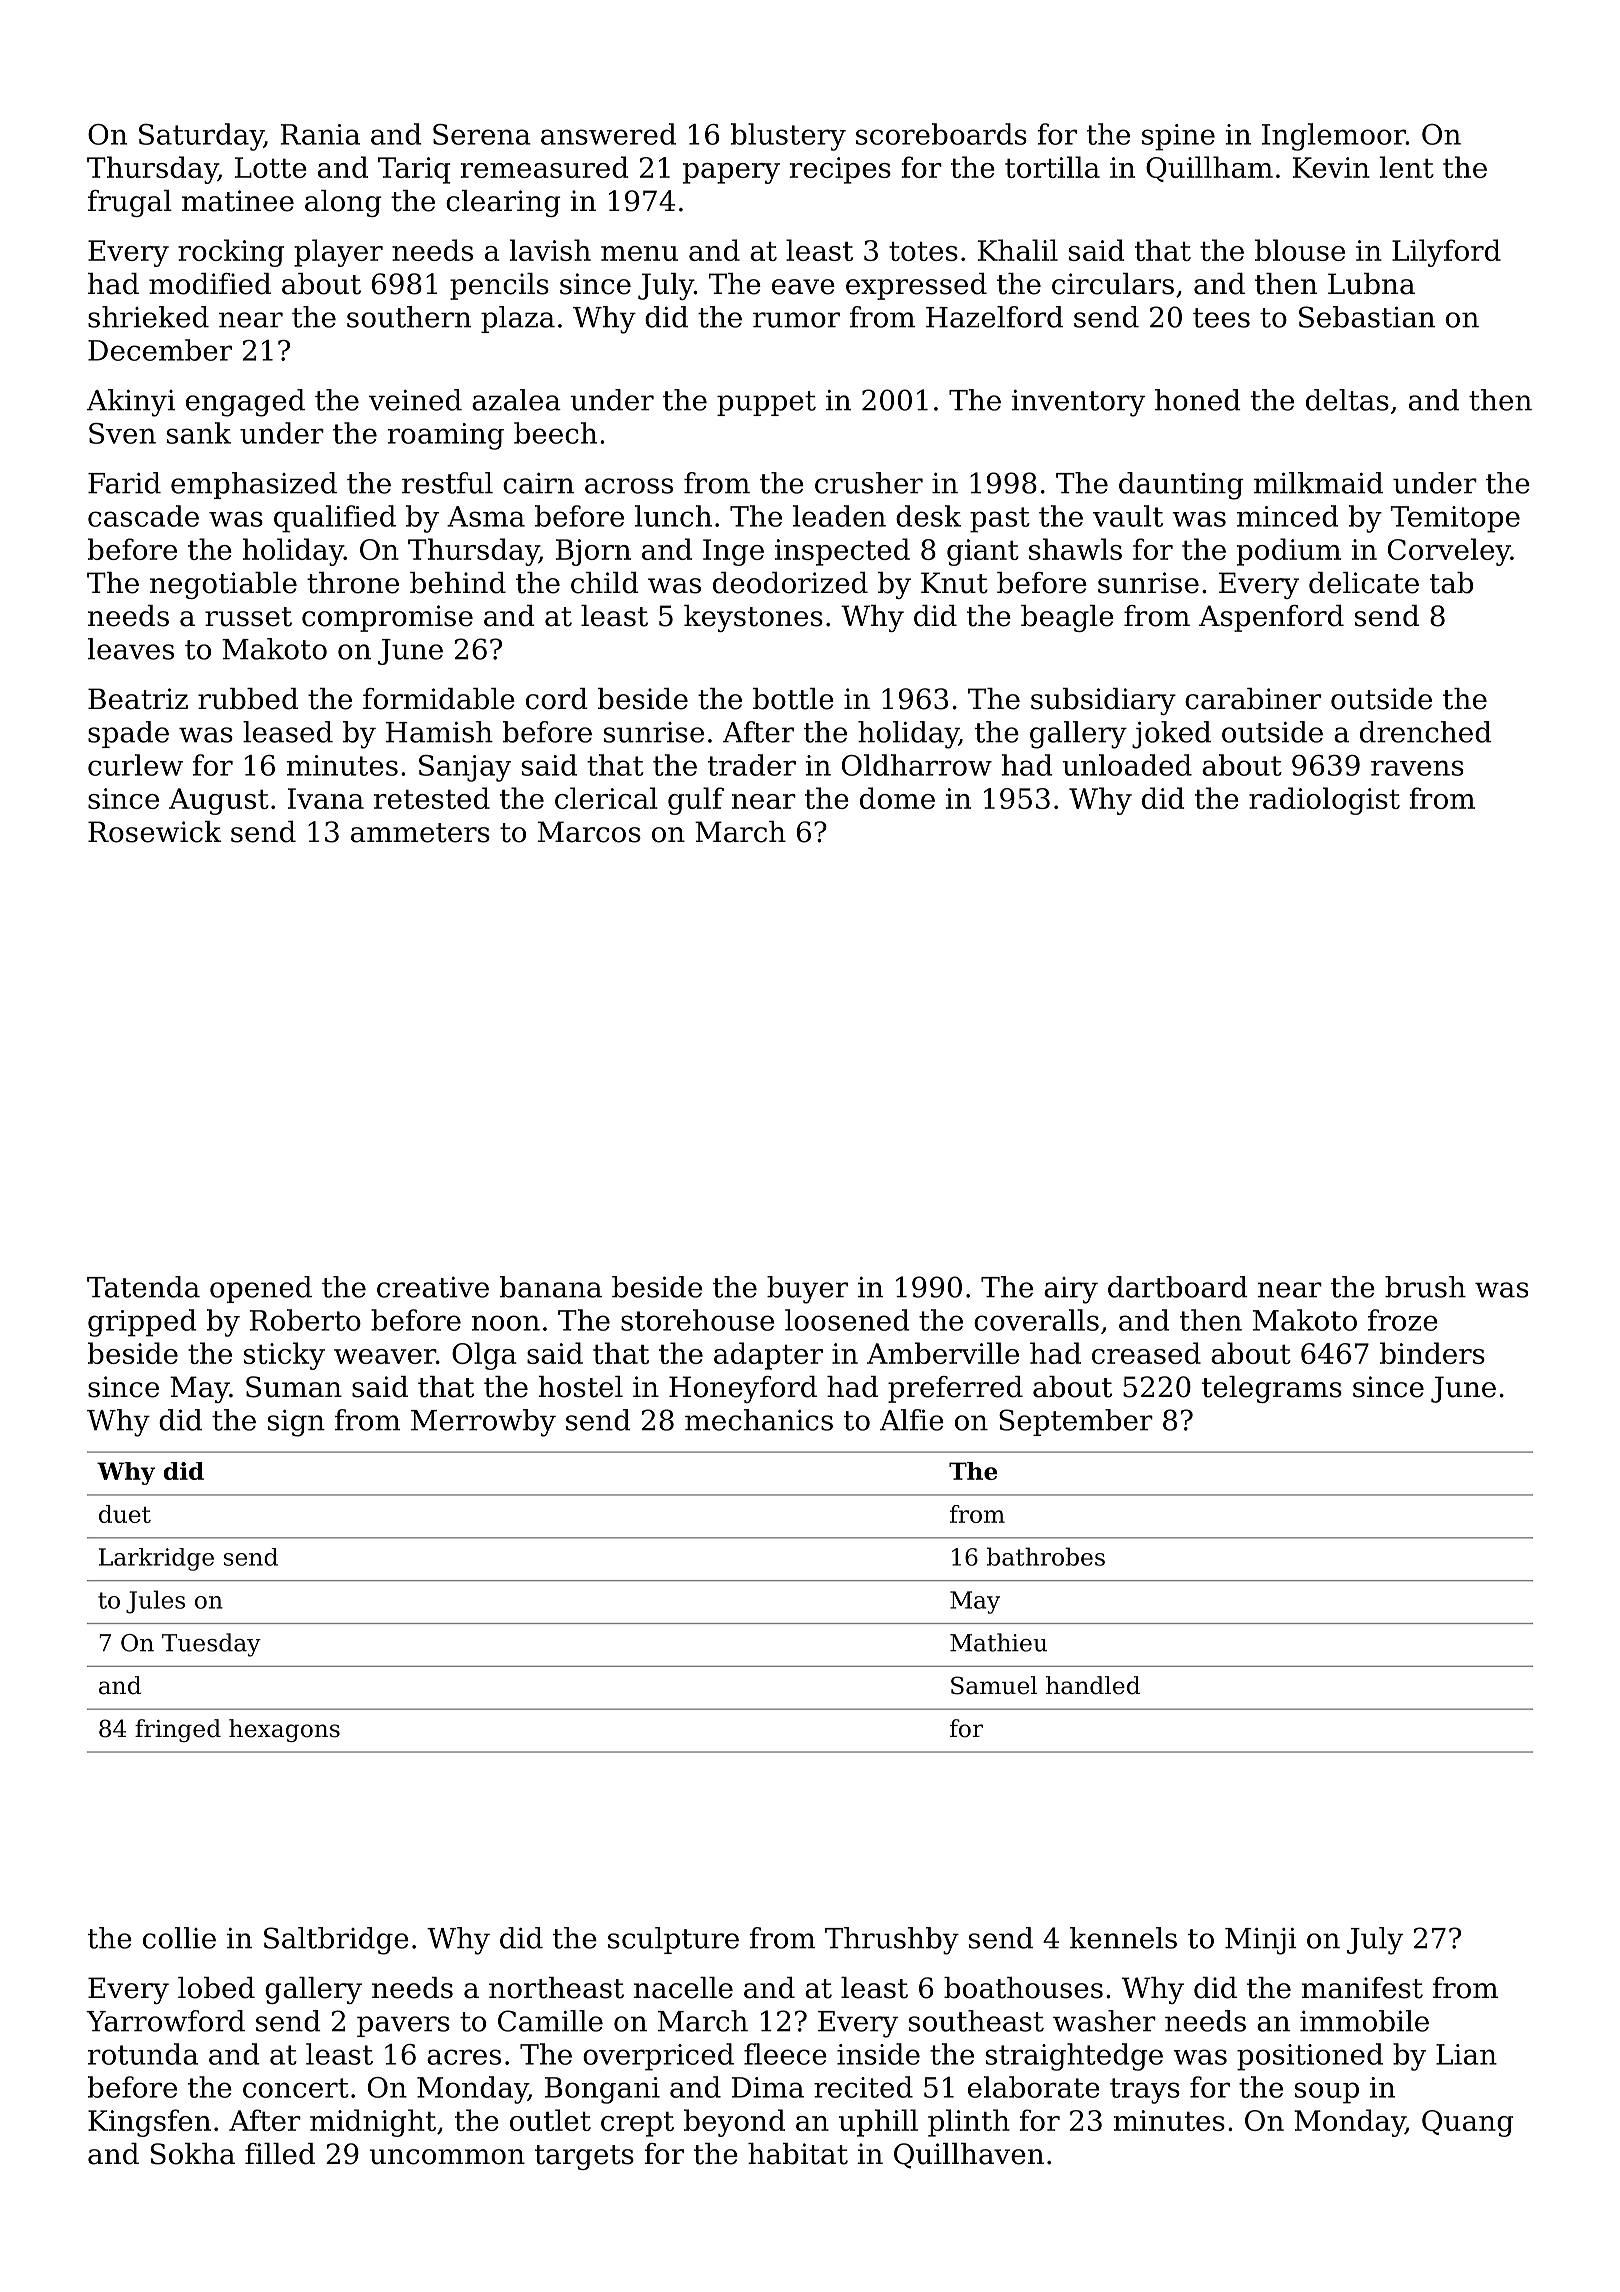 This document has width=1620, height=2292. Describe the element at coordinates (897, 798) in the document. I see `dome` at that location.
